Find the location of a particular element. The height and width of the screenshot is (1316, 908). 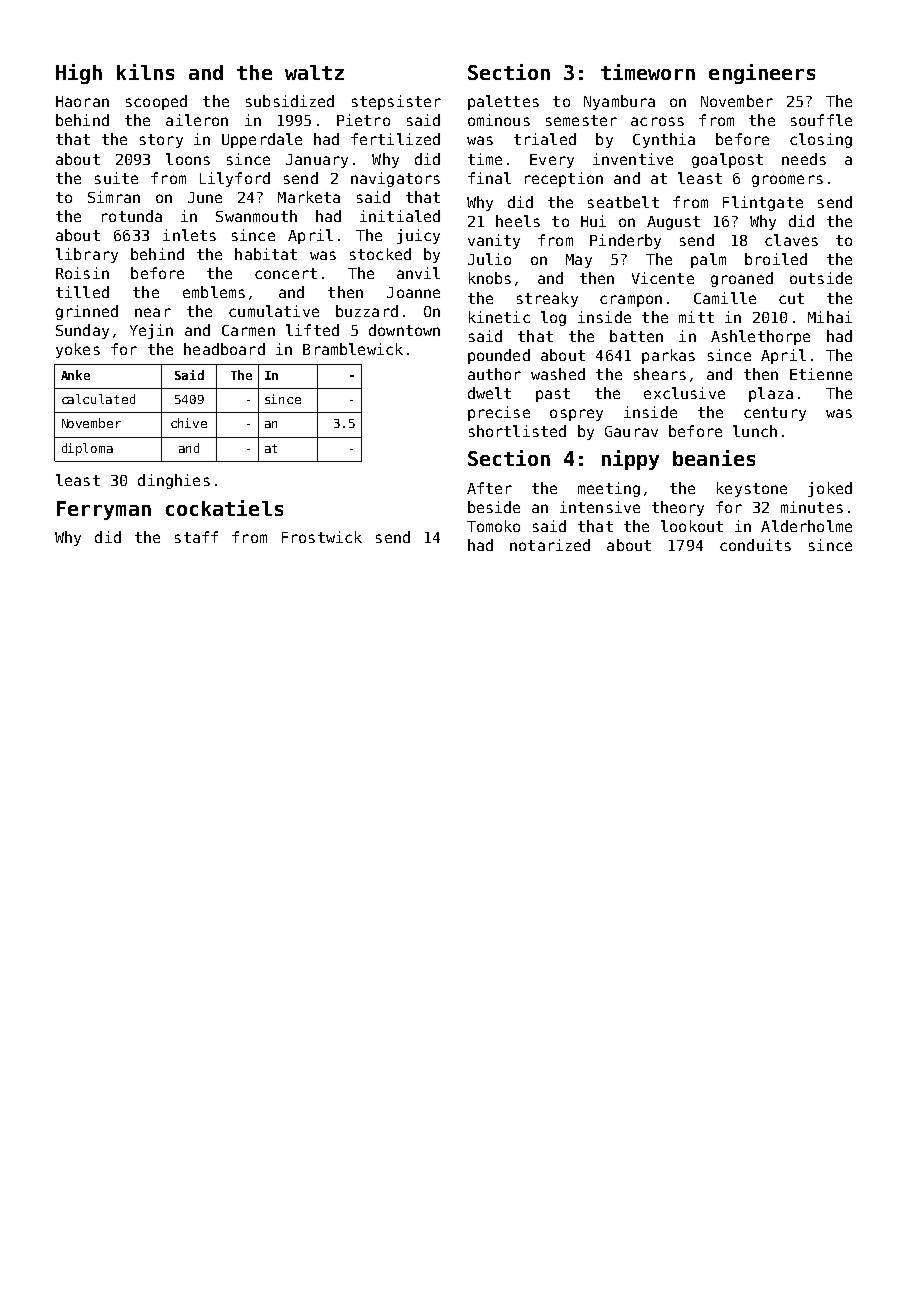

kilns is located at coordinates (145, 72).
